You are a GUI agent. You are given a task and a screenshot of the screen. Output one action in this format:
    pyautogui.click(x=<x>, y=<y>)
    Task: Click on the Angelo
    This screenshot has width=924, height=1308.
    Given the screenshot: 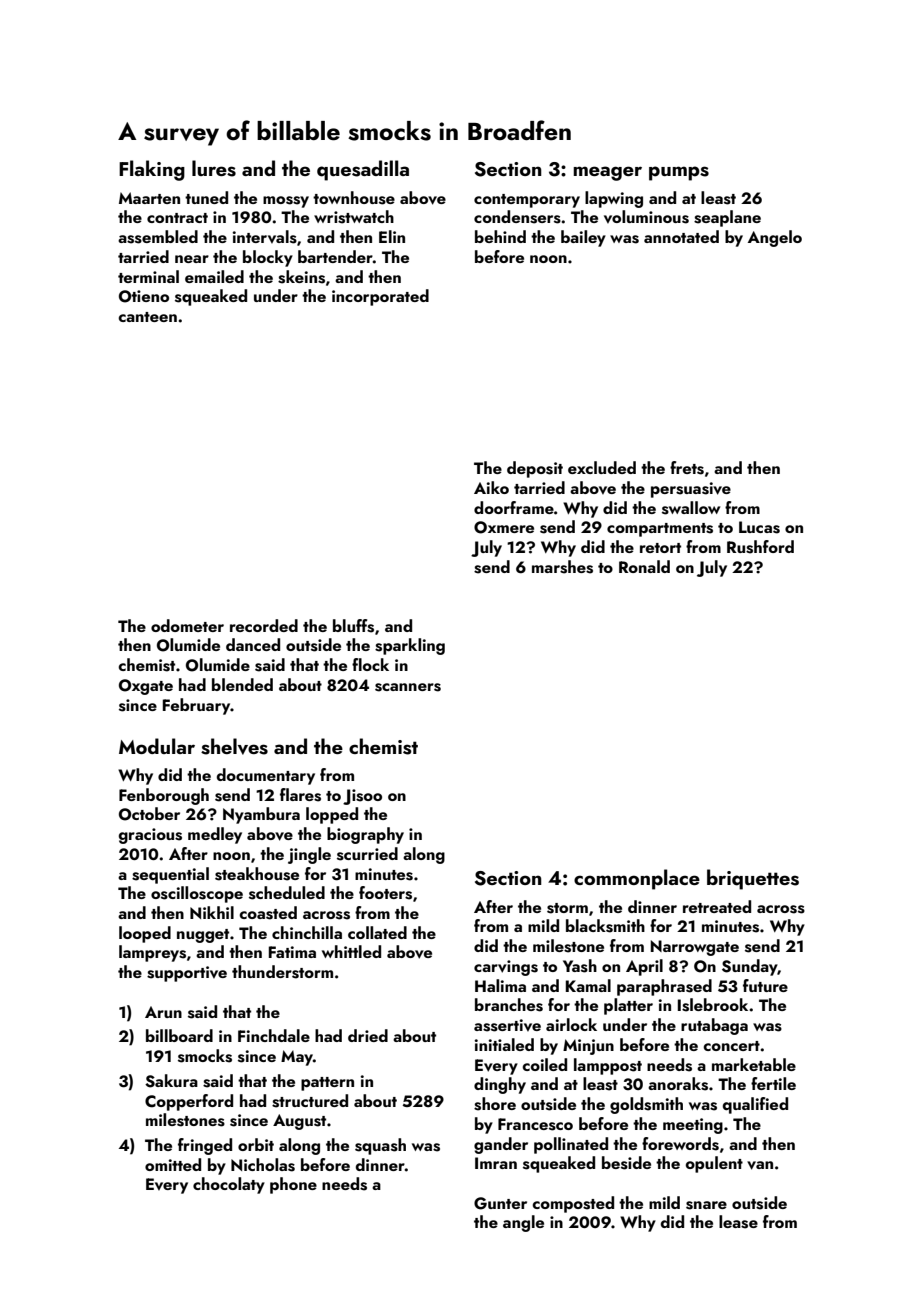 What is the action you would take?
    pyautogui.click(x=775, y=238)
